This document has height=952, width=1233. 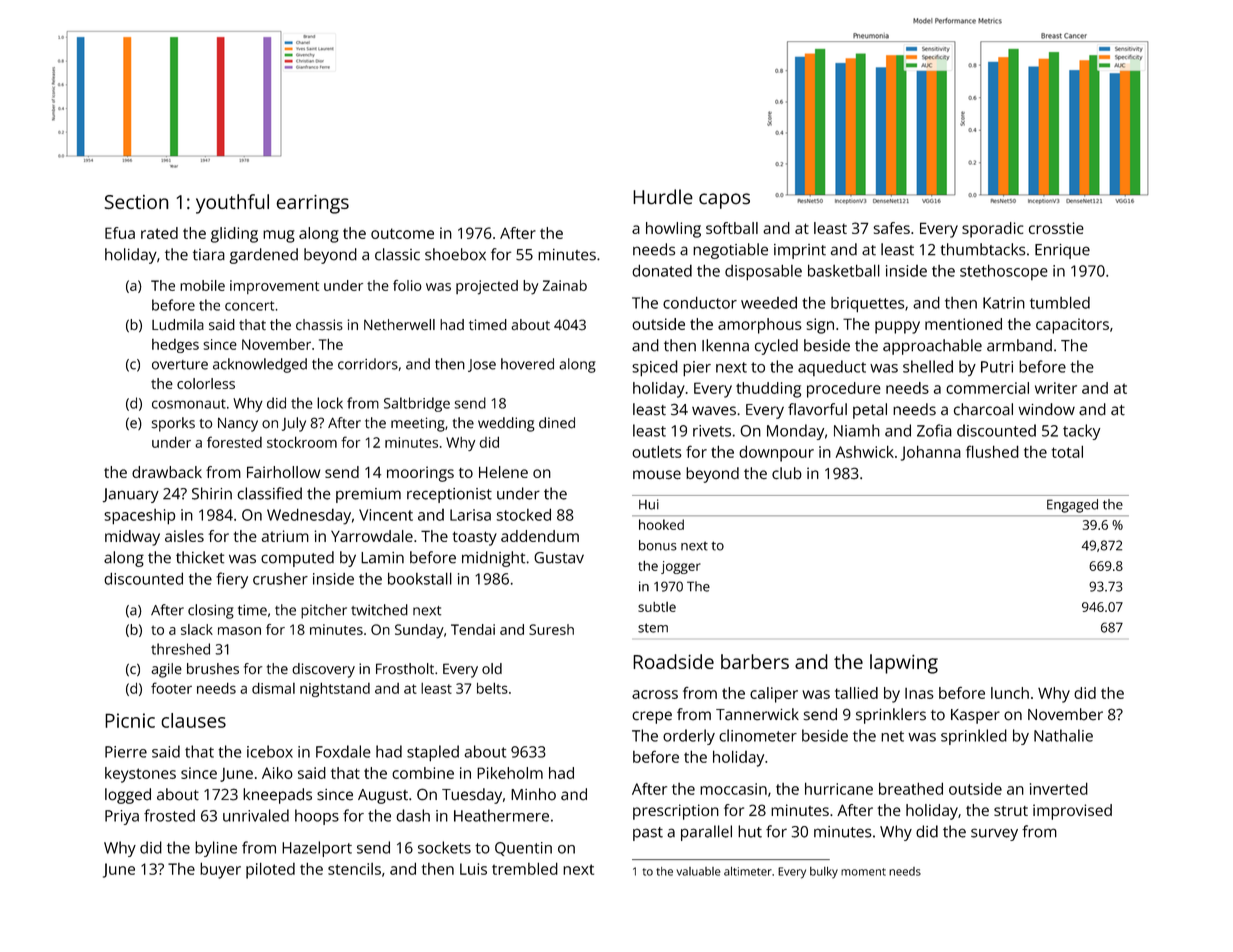 I want to click on Engaged, so click(x=1072, y=506).
